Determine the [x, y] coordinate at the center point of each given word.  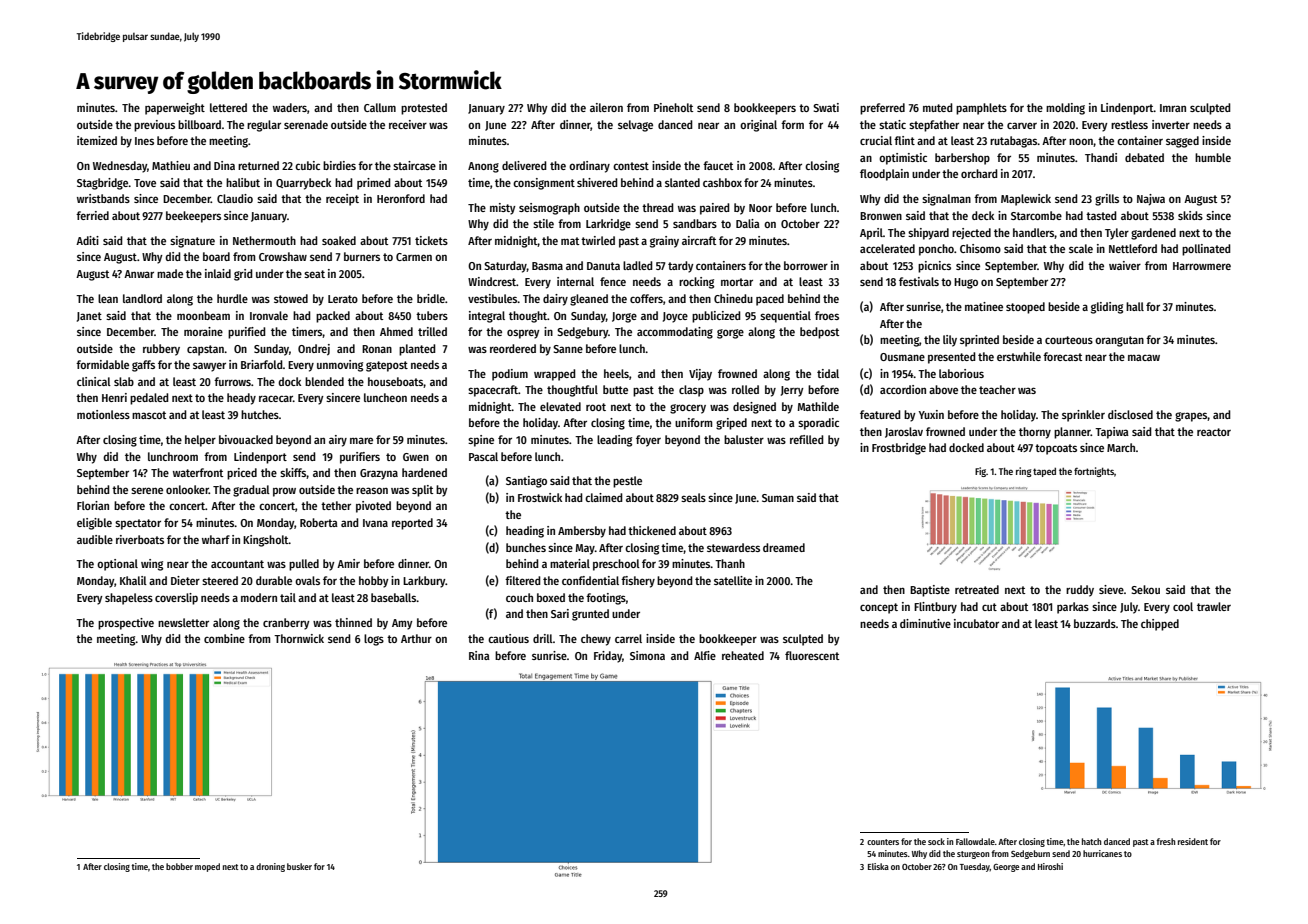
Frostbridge [899, 449]
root [596, 407]
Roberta [319, 522]
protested [424, 109]
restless [1129, 124]
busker [299, 866]
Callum [380, 107]
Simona [647, 655]
